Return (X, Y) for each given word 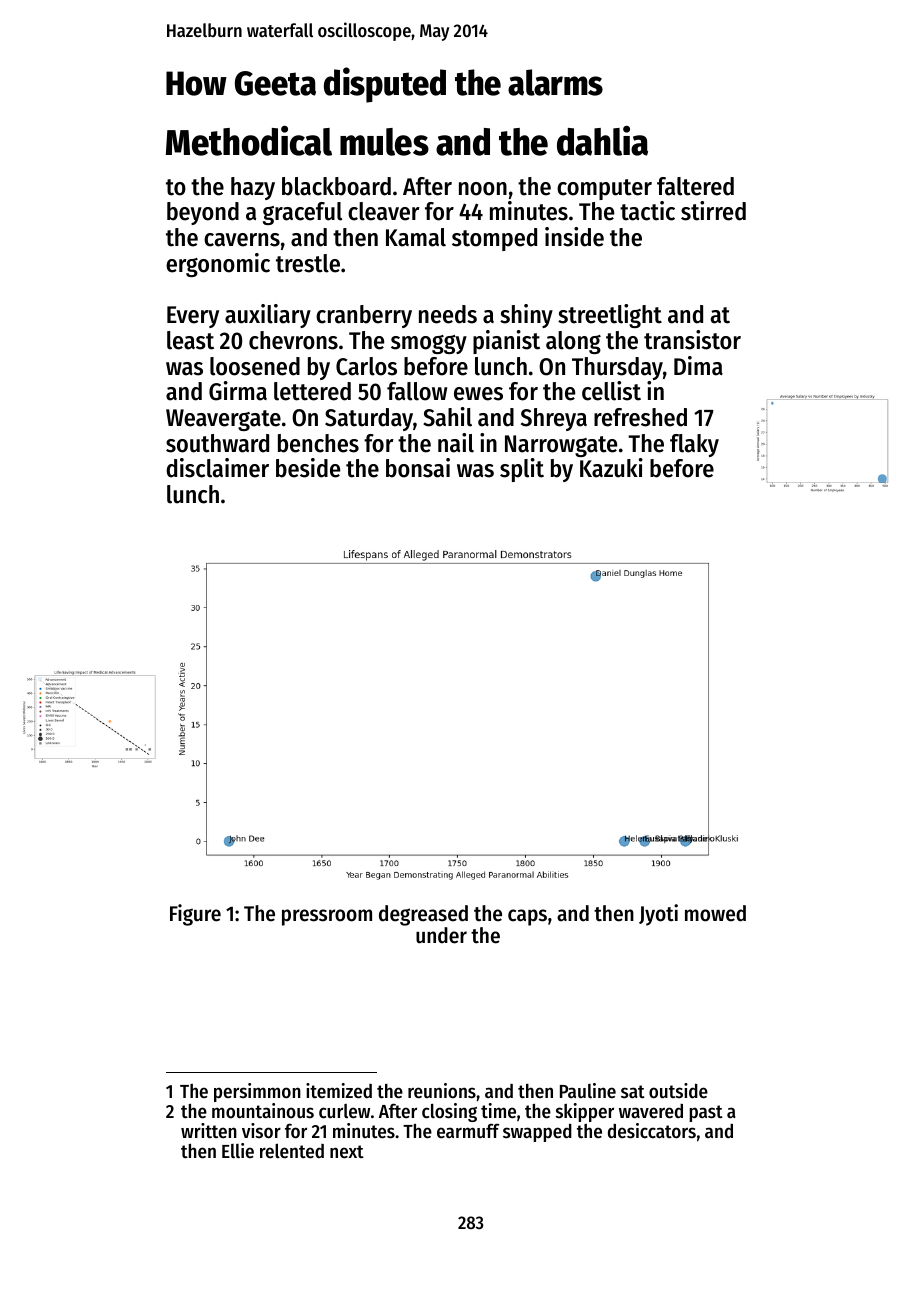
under (441, 935)
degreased (423, 915)
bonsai (418, 468)
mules (384, 142)
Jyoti (658, 915)
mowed (715, 913)
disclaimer (218, 468)
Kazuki (611, 468)
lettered (312, 391)
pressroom (327, 917)
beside (308, 468)
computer (604, 189)
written (209, 1130)
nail (456, 443)
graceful (302, 213)
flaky (694, 445)
